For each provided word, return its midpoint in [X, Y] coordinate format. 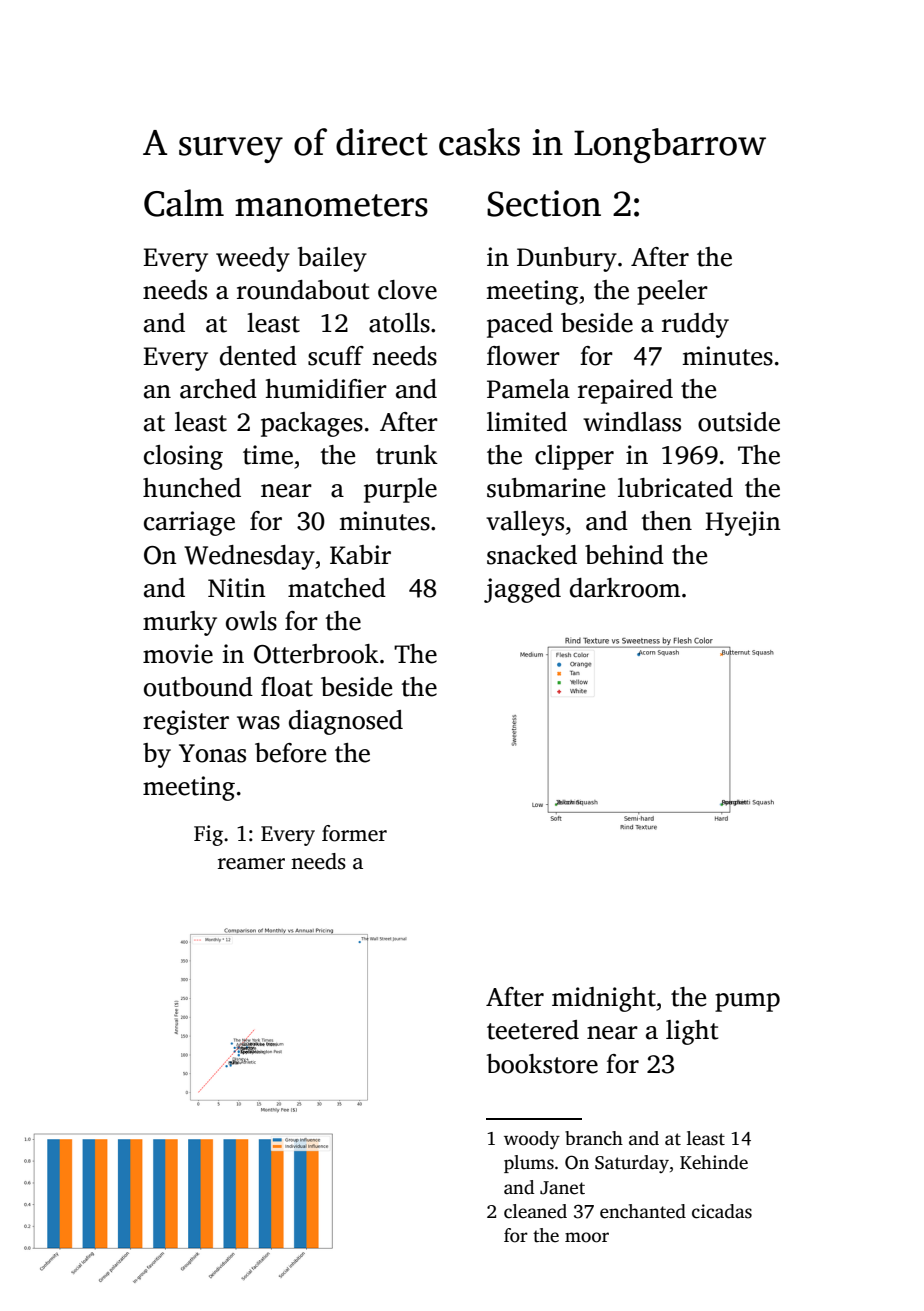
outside [739, 422]
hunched [192, 488]
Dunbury [567, 259]
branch [594, 1138]
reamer [251, 864]
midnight [604, 999]
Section [544, 203]
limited [527, 422]
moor [587, 1237]
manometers [331, 205]
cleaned [535, 1211]
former [354, 833]
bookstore [542, 1064]
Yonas [212, 753]
